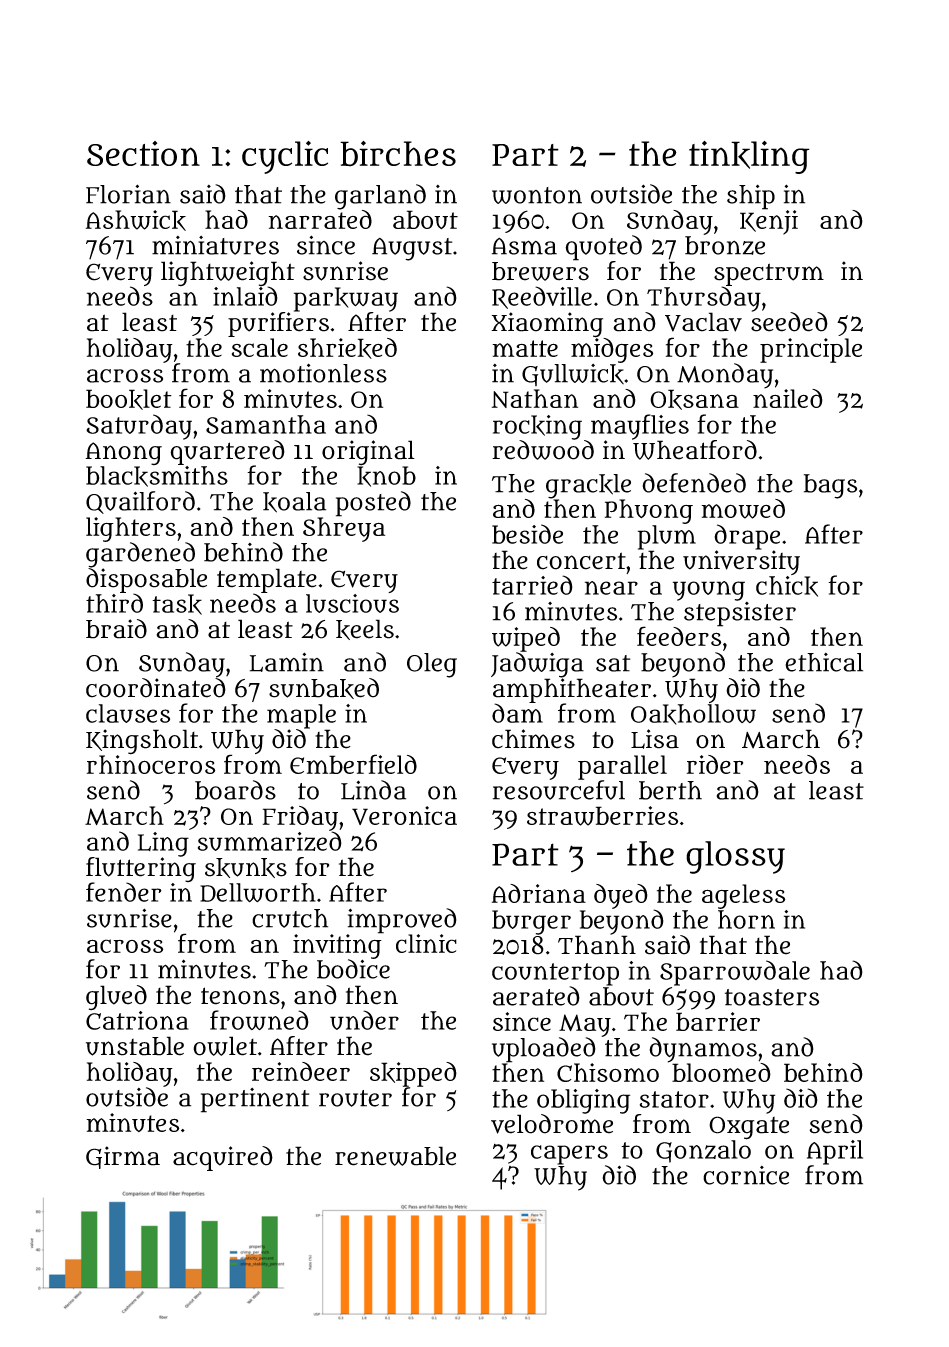 The image size is (949, 1347). What do you see at coordinates (136, 220) in the image?
I see `Ashwick` at bounding box center [136, 220].
